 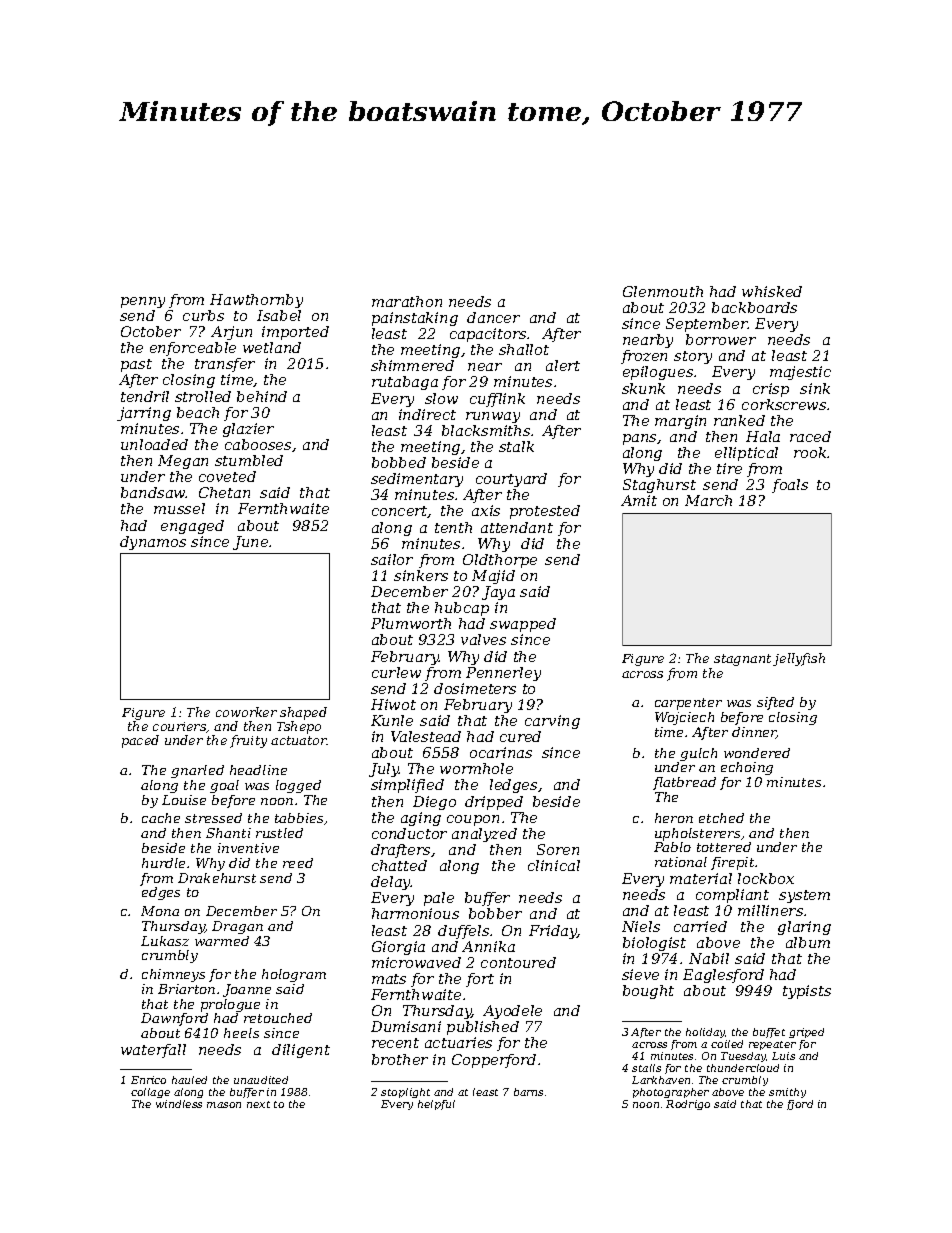 I want to click on marathon, so click(x=407, y=301).
